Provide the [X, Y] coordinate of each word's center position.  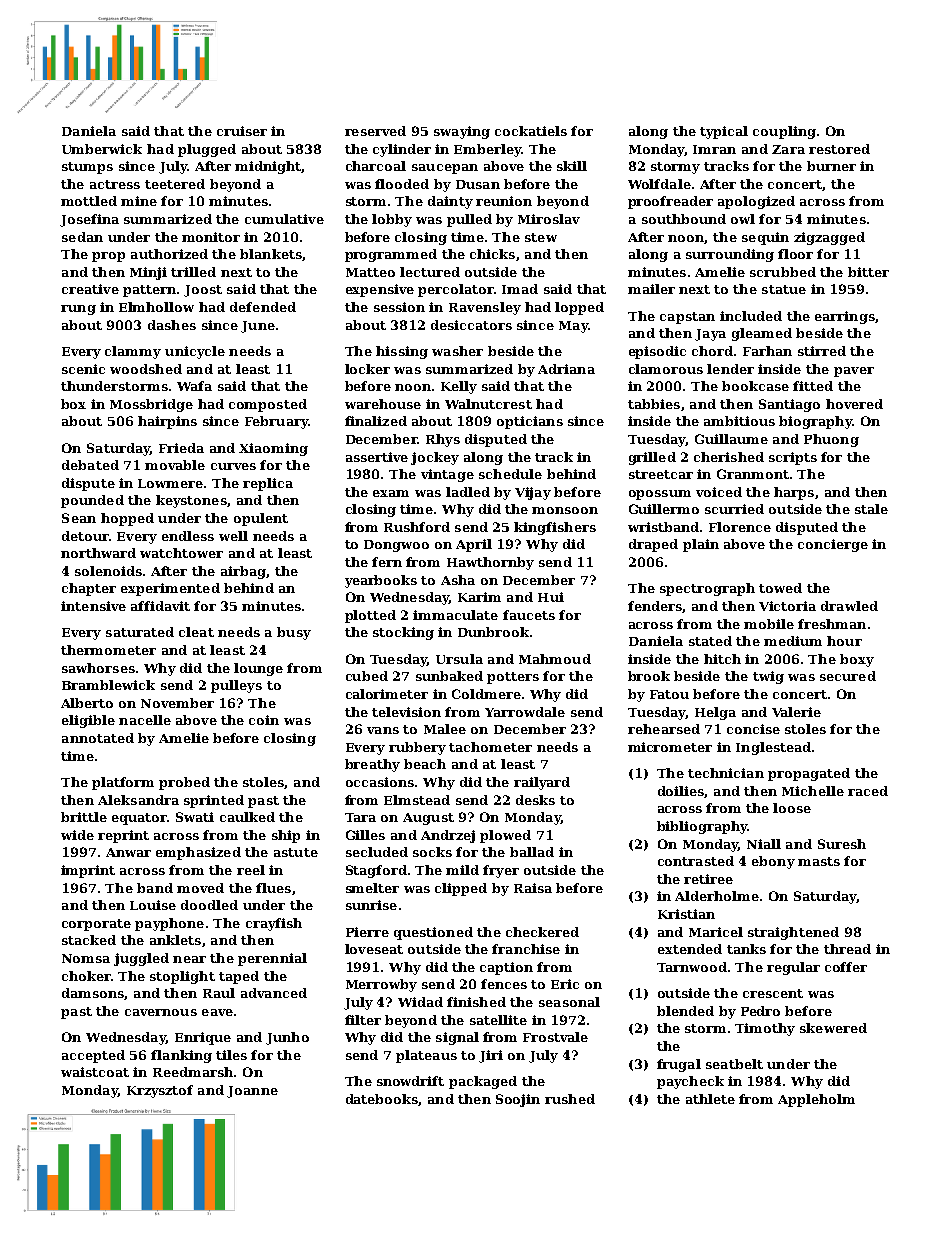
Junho [287, 1038]
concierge [833, 545]
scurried [734, 509]
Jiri [491, 1056]
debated [90, 465]
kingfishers [555, 528]
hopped [127, 519]
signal [457, 1038]
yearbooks [381, 581]
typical [724, 132]
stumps [87, 168]
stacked [89, 940]
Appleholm [816, 1100]
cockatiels [531, 131]
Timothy [765, 1029]
